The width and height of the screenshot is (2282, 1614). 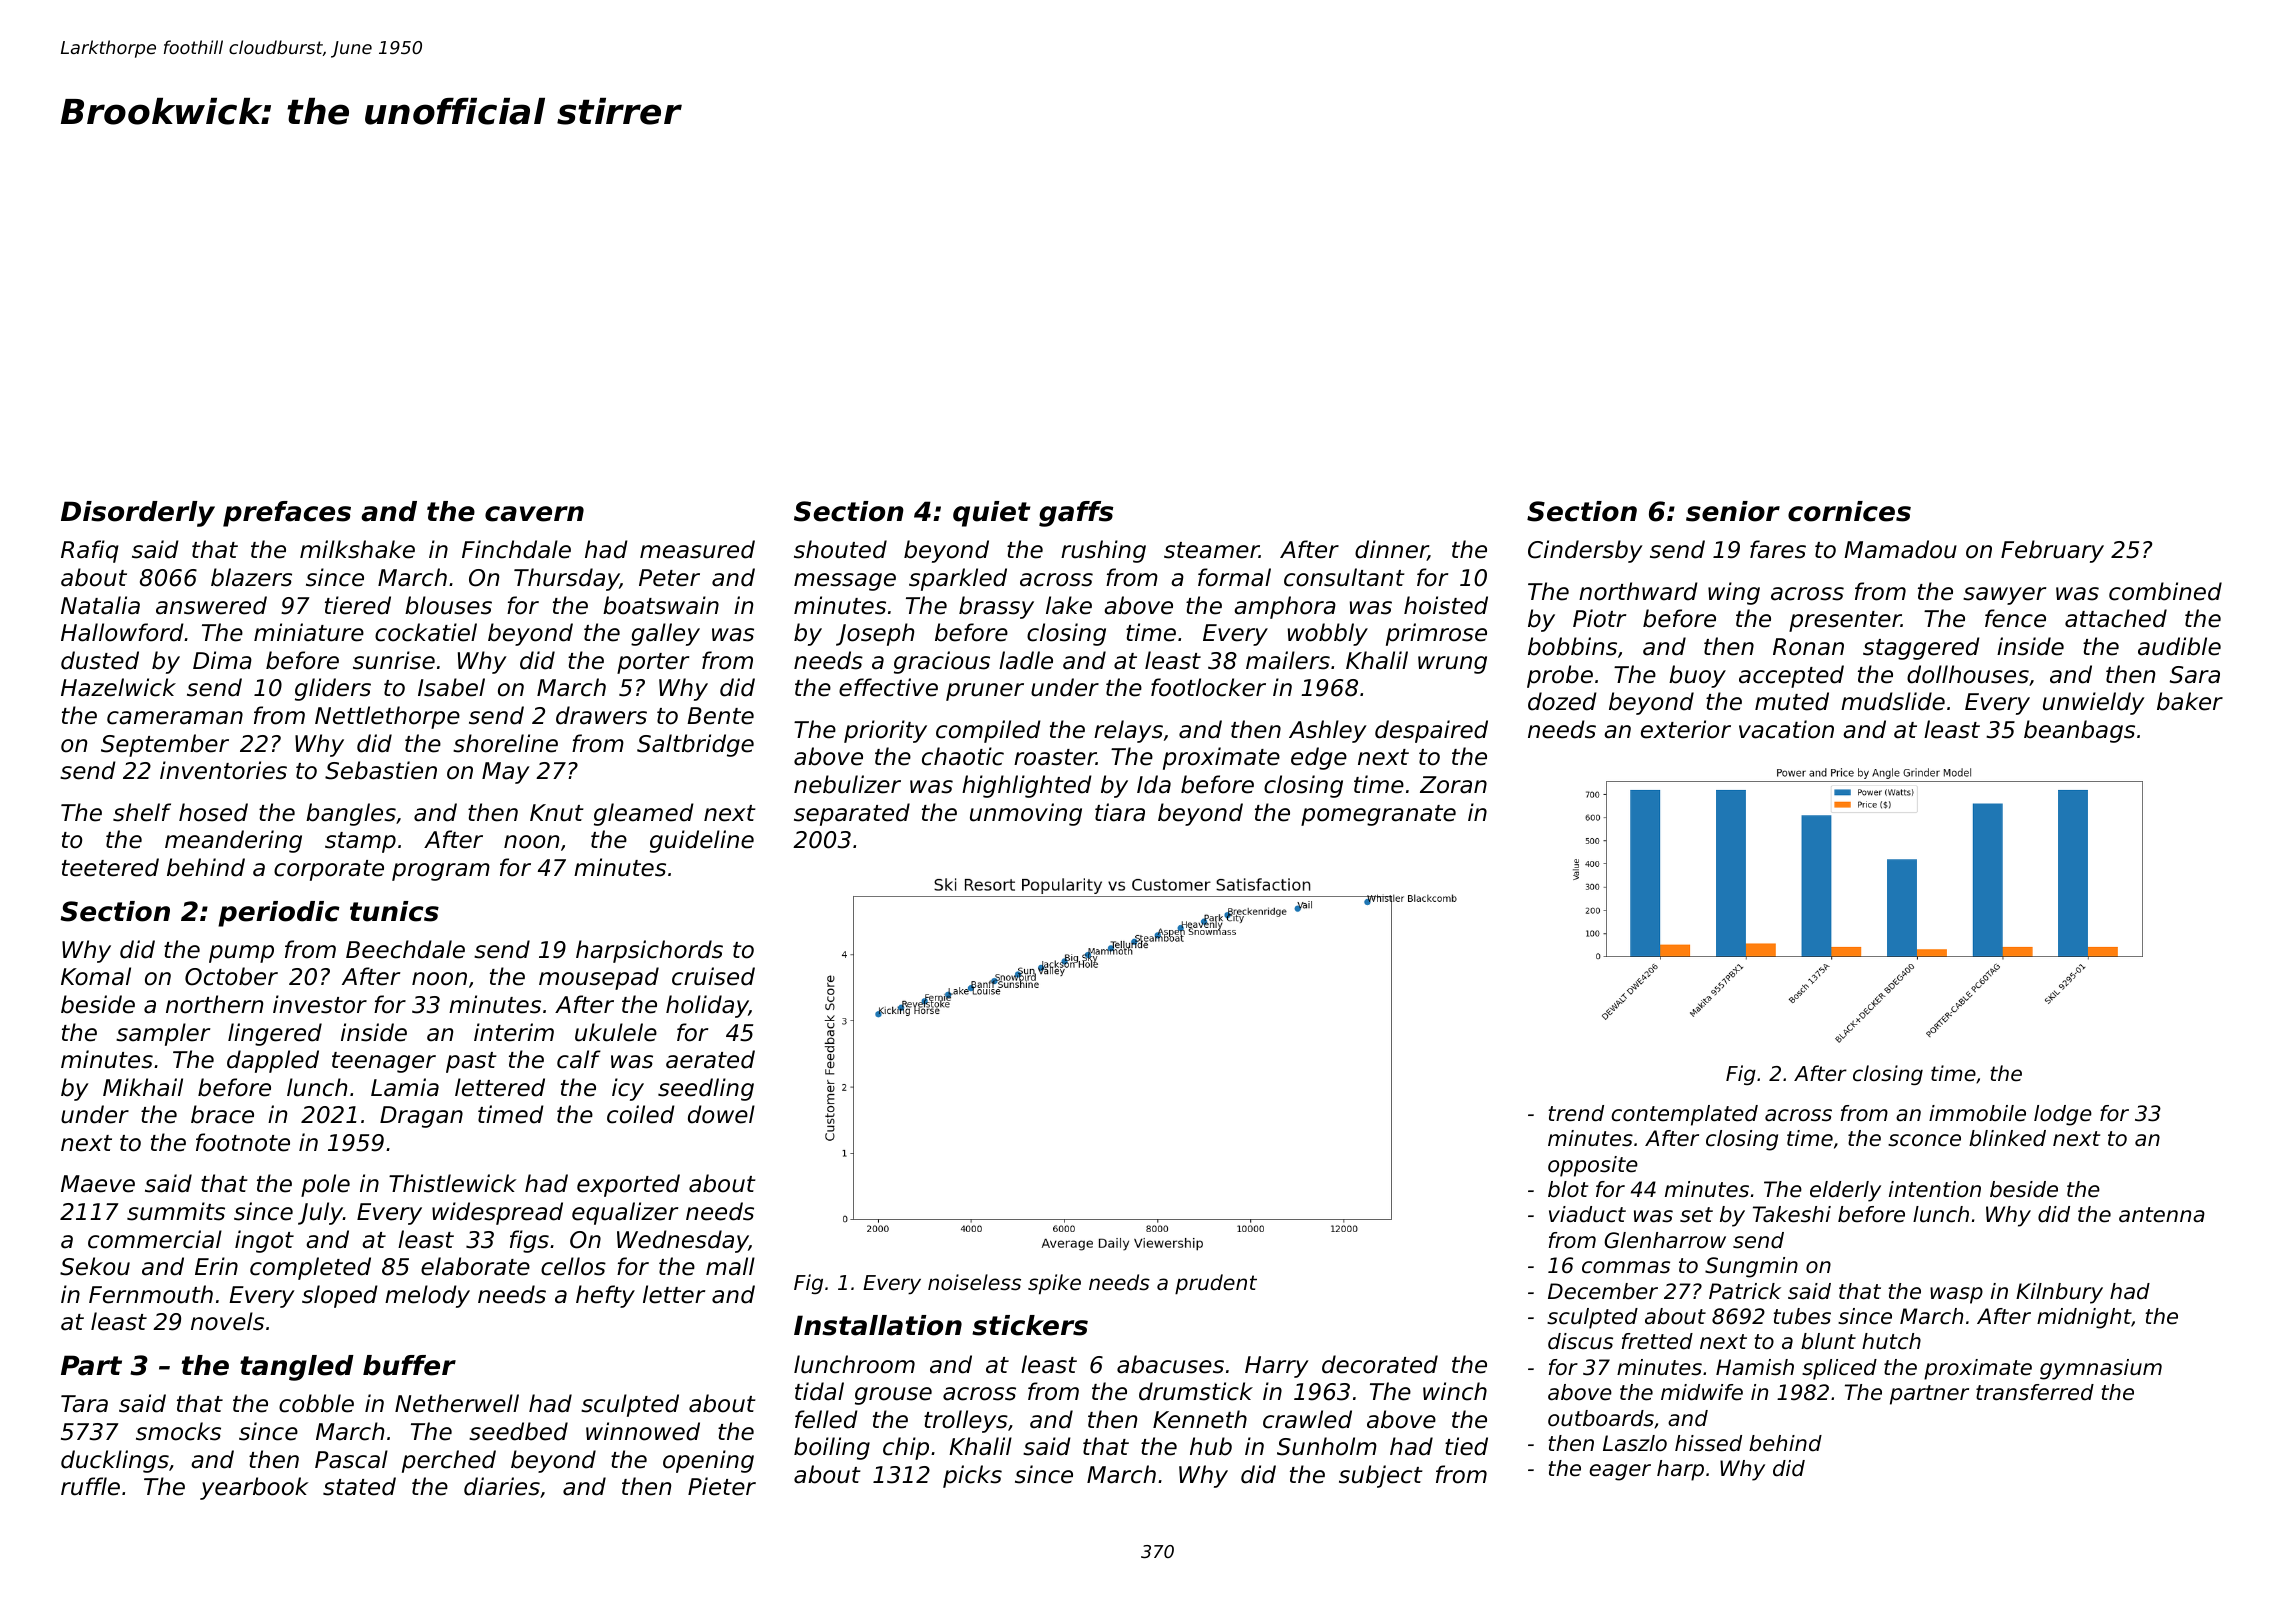 What do you see at coordinates (1977, 1113) in the screenshot?
I see `immobile` at bounding box center [1977, 1113].
